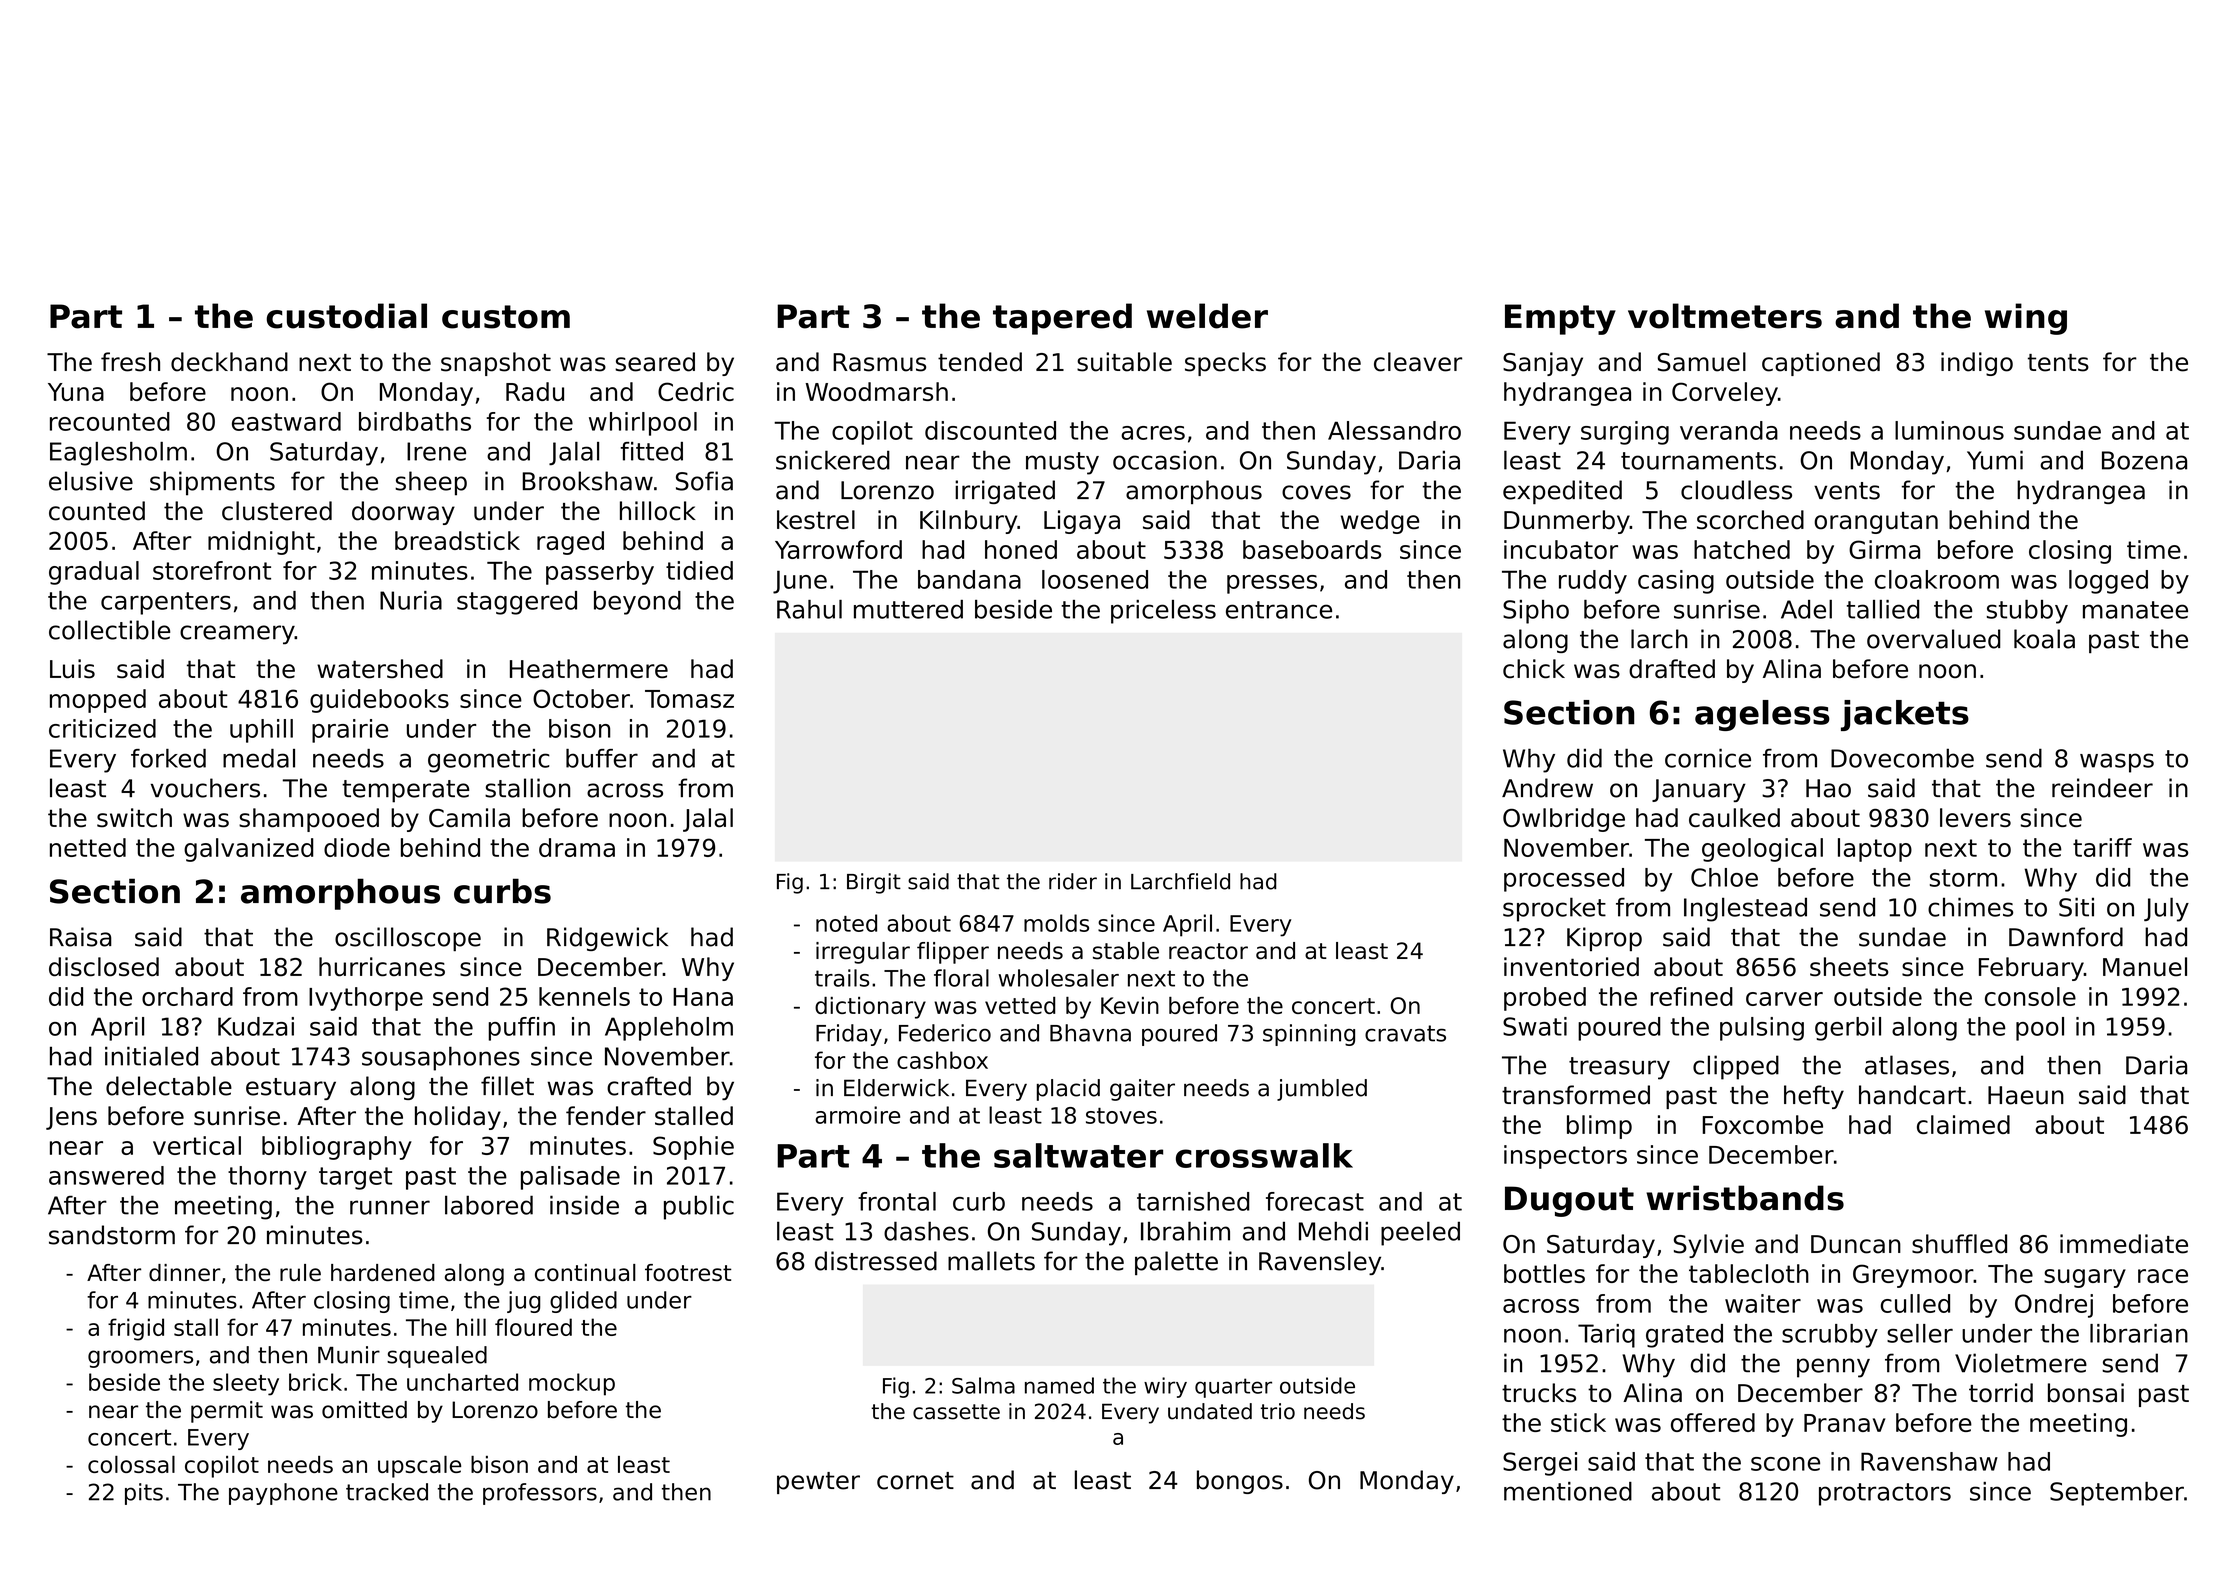 This screenshot has height=1582, width=2237. I want to click on tracked, so click(387, 1492).
